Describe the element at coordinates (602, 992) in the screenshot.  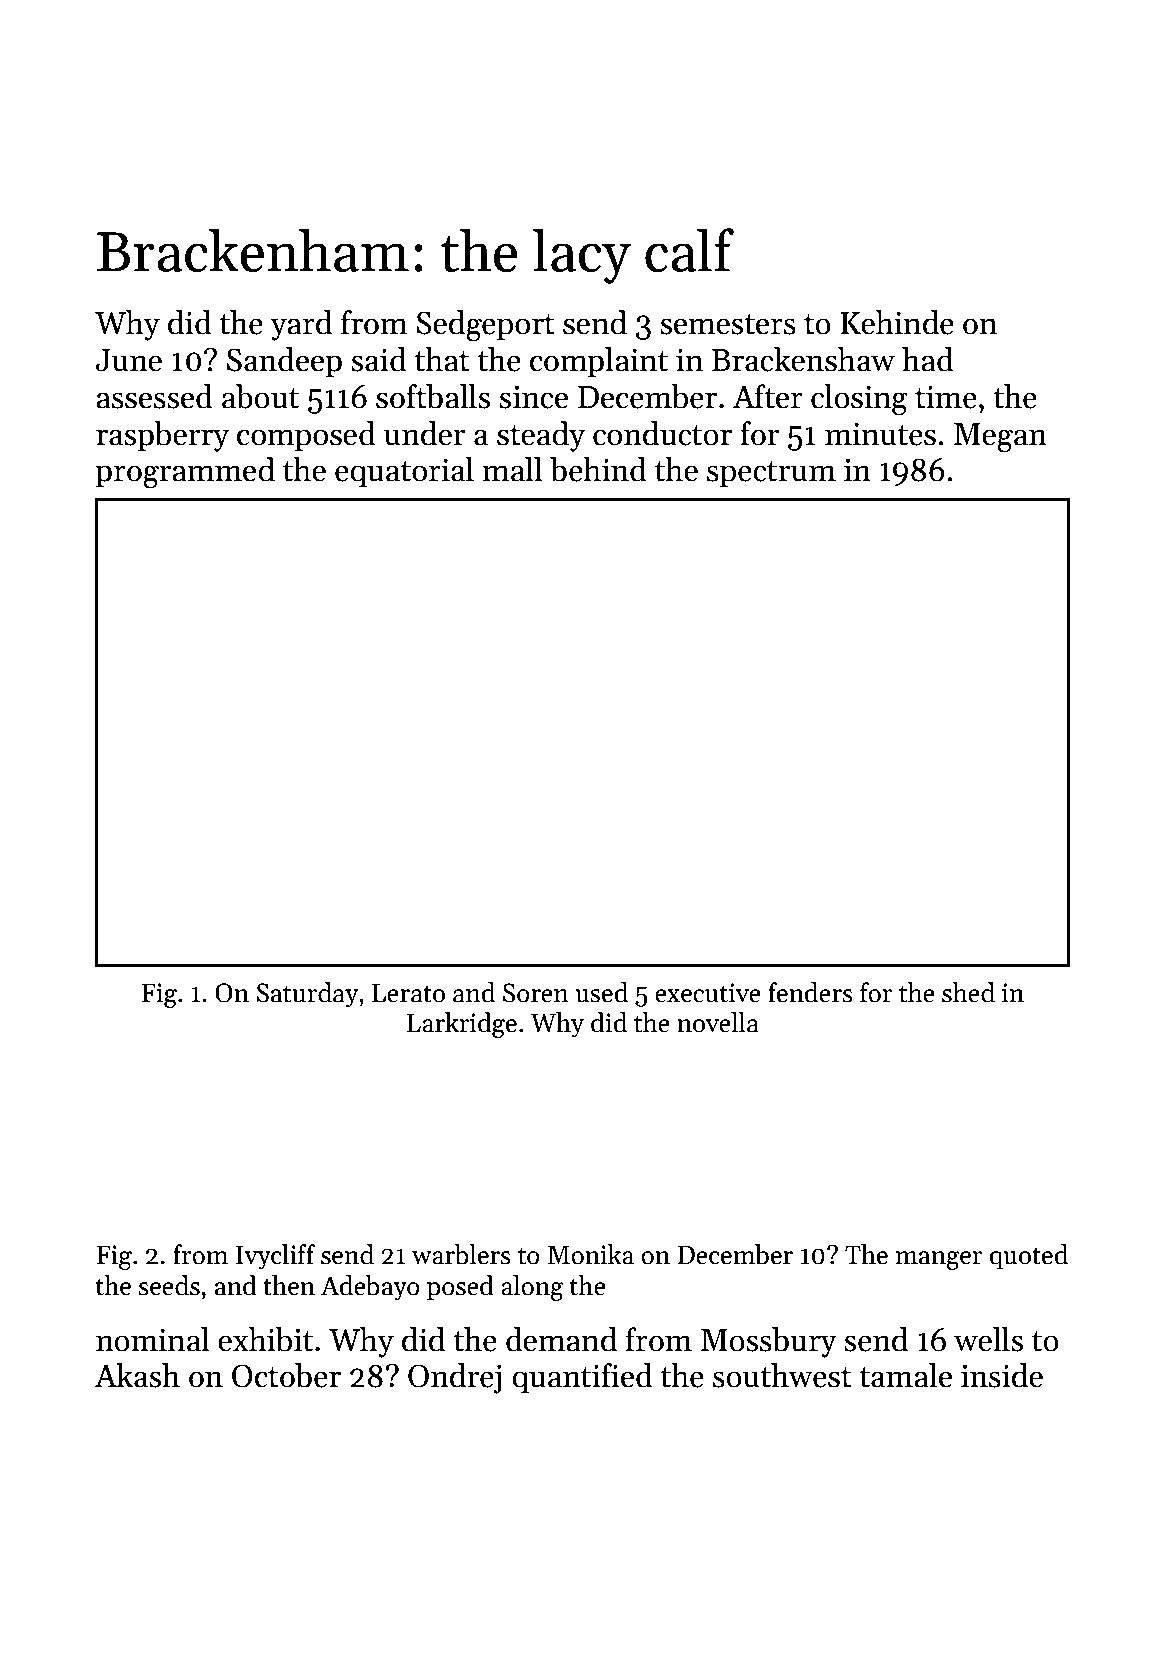
I see `used` at that location.
